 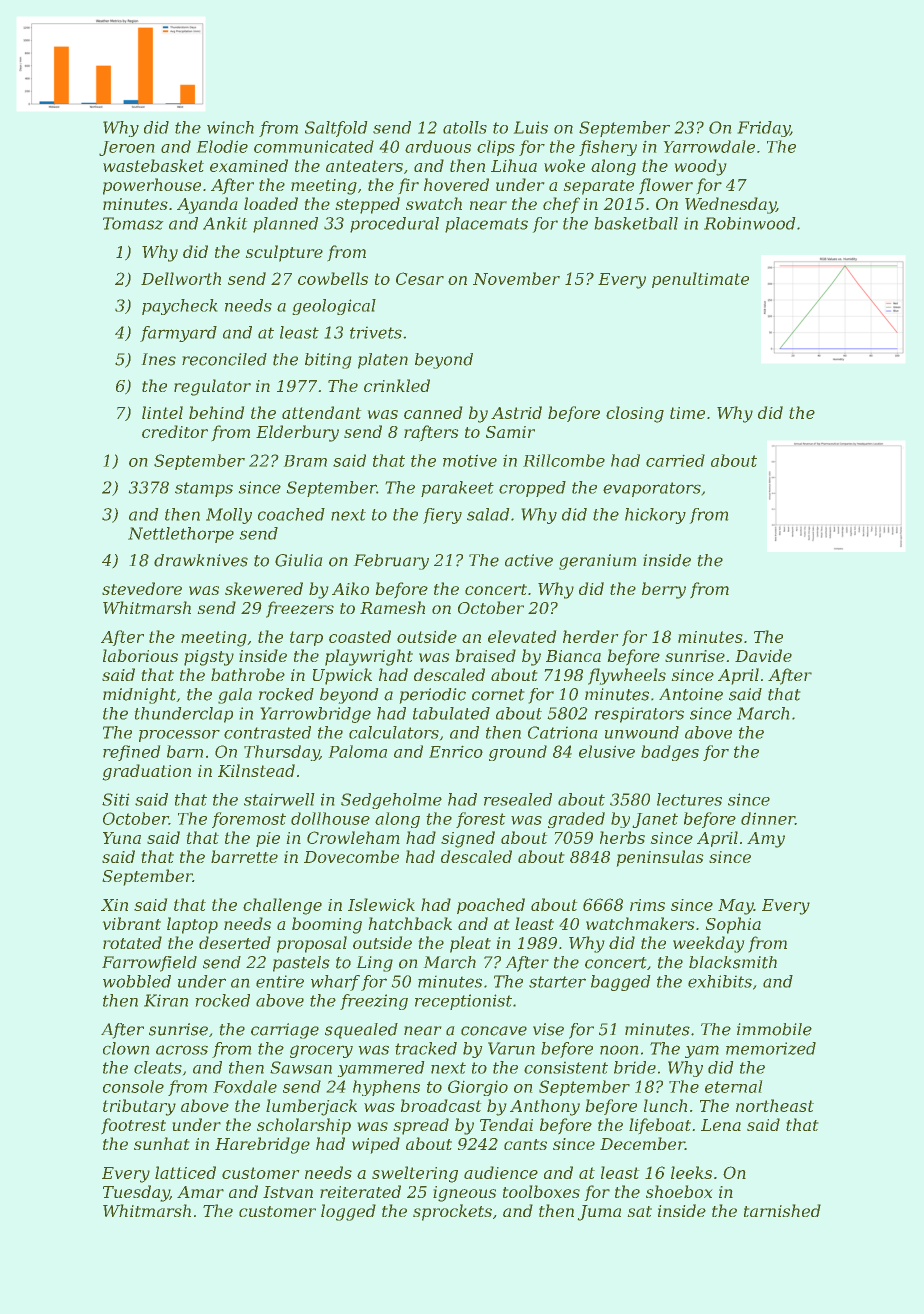 I want to click on fiery, so click(x=442, y=516).
